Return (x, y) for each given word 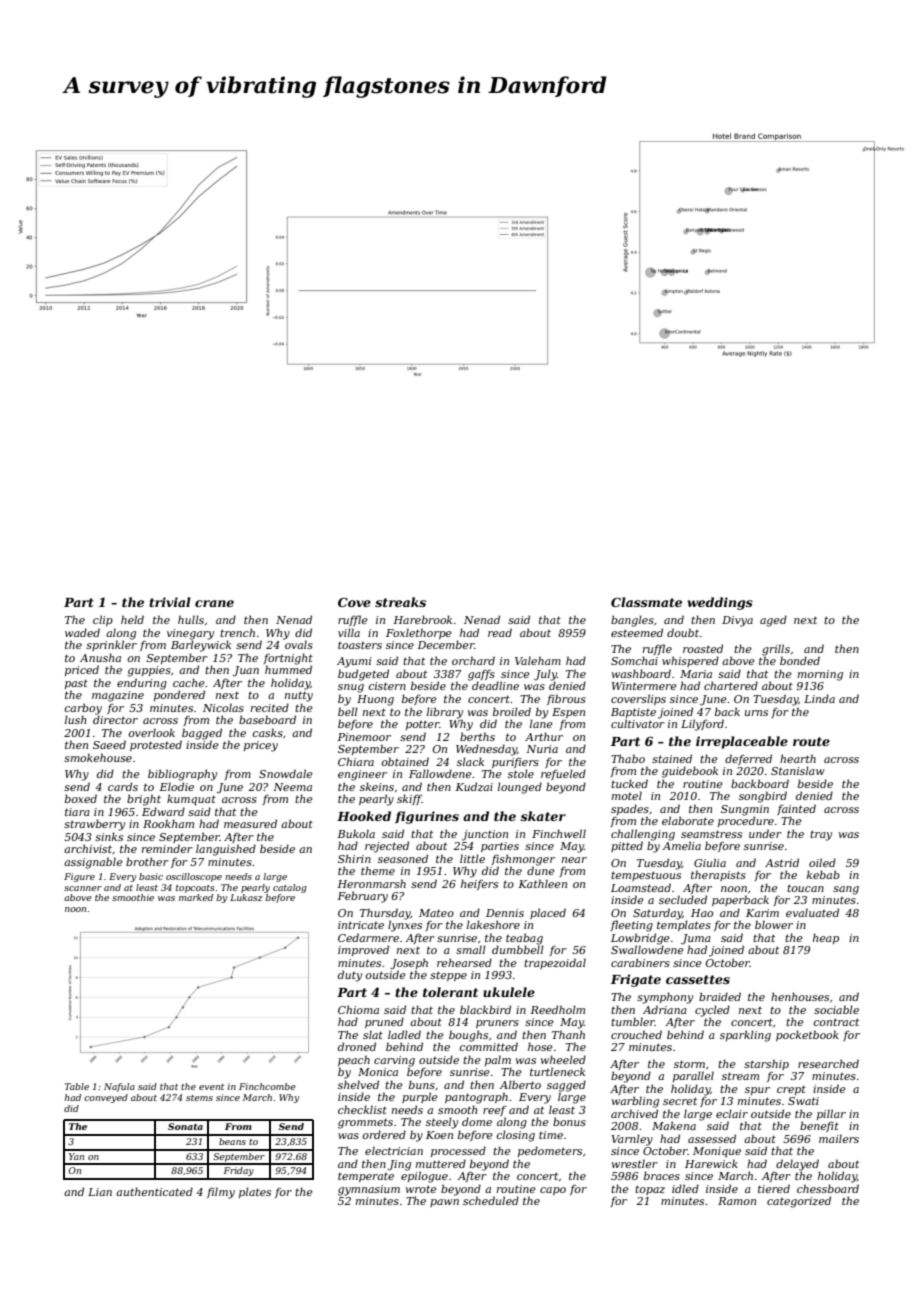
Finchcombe (267, 1086)
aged (773, 621)
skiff (409, 799)
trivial (170, 602)
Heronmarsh (371, 883)
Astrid (782, 862)
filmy (221, 1193)
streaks (400, 602)
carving (394, 1061)
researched (828, 1063)
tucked (629, 783)
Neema (292, 787)
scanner (83, 888)
